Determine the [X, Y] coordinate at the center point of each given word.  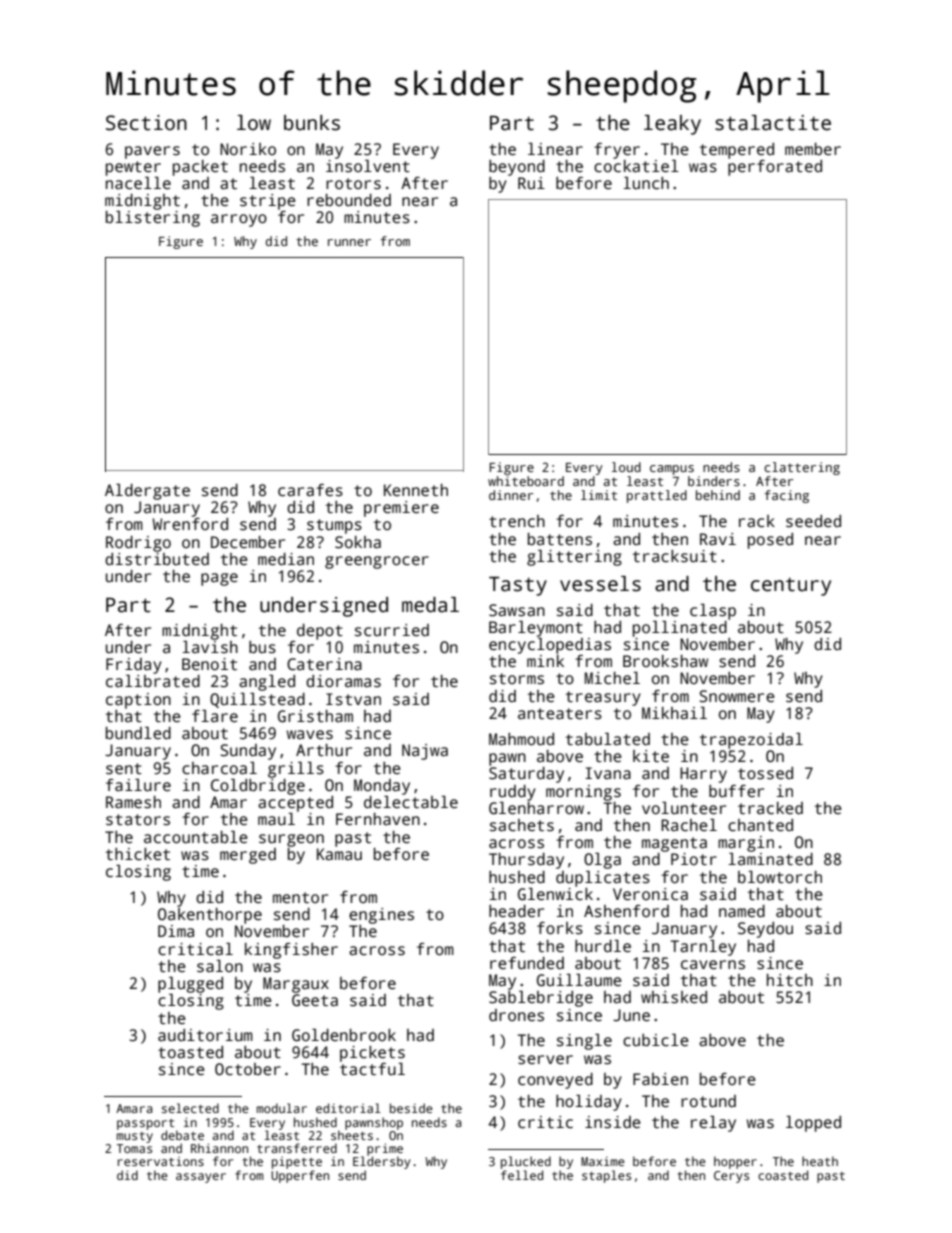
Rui [531, 183]
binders [714, 481]
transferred [297, 1148]
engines [381, 916]
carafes [310, 490]
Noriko [248, 149]
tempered [737, 151]
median [286, 559]
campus [672, 470]
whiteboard [526, 481]
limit [599, 495]
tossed [765, 773]
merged [248, 856]
